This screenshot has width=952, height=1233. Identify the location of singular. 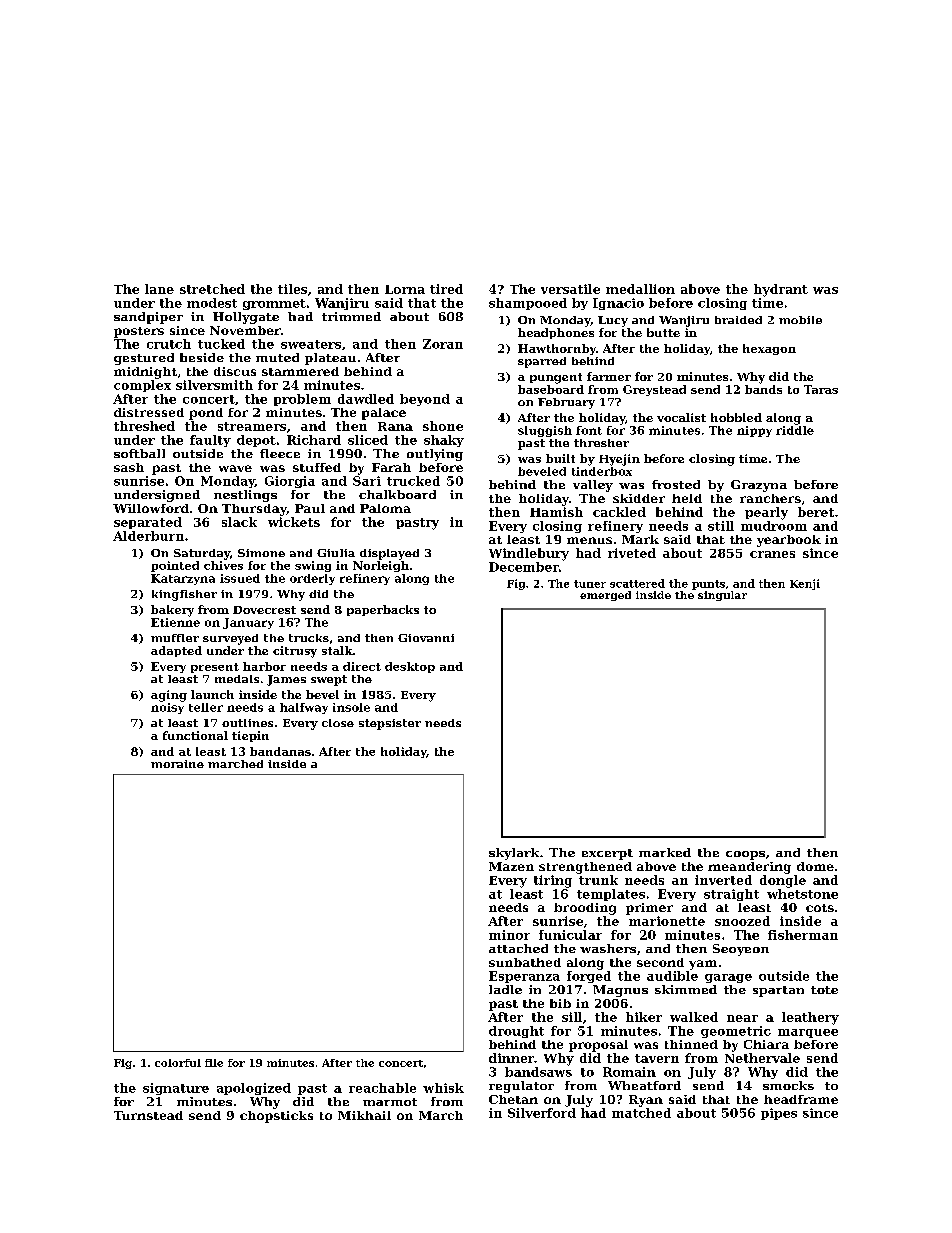
(722, 596).
